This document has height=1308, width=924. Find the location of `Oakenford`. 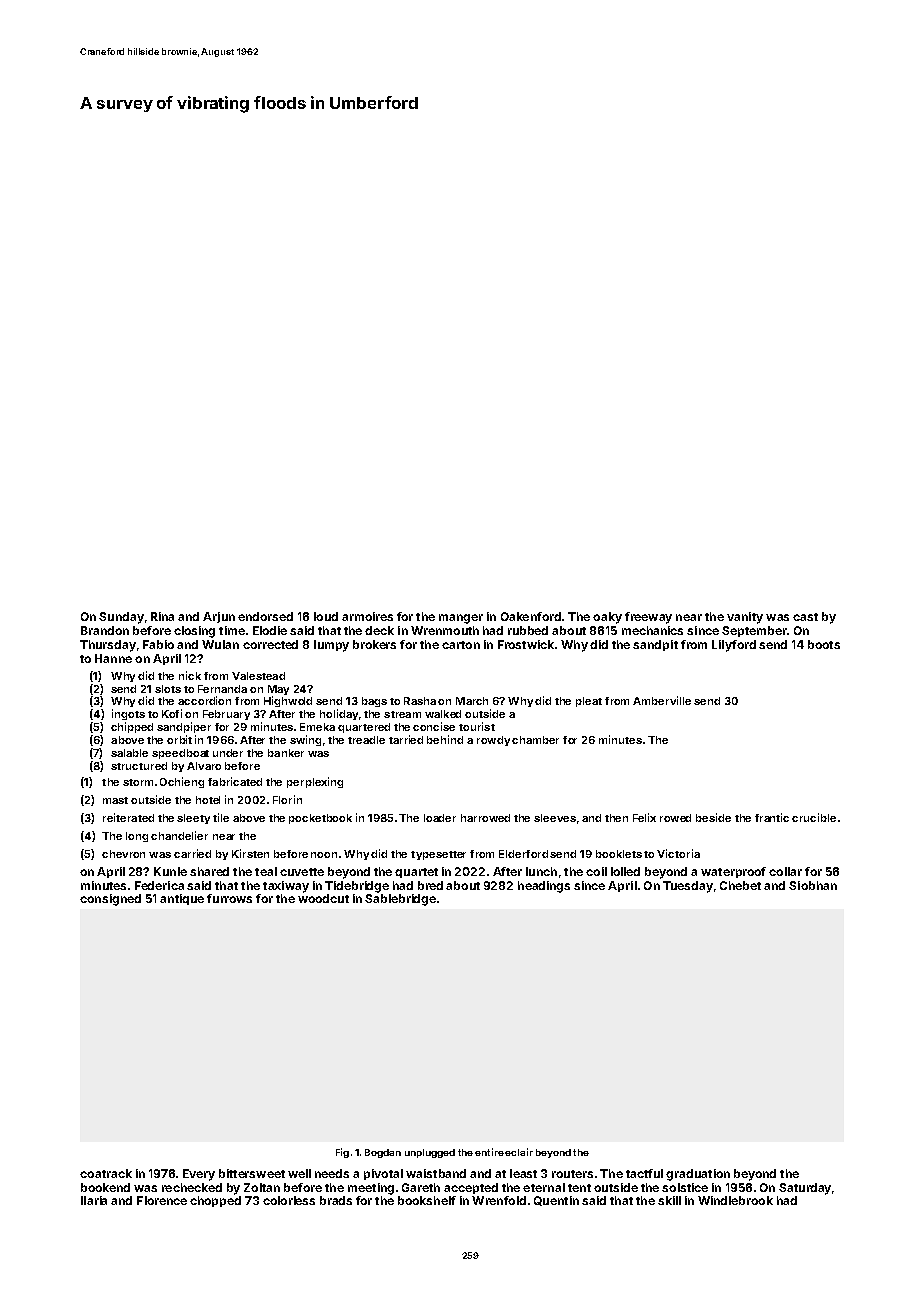

Oakenford is located at coordinates (531, 616).
